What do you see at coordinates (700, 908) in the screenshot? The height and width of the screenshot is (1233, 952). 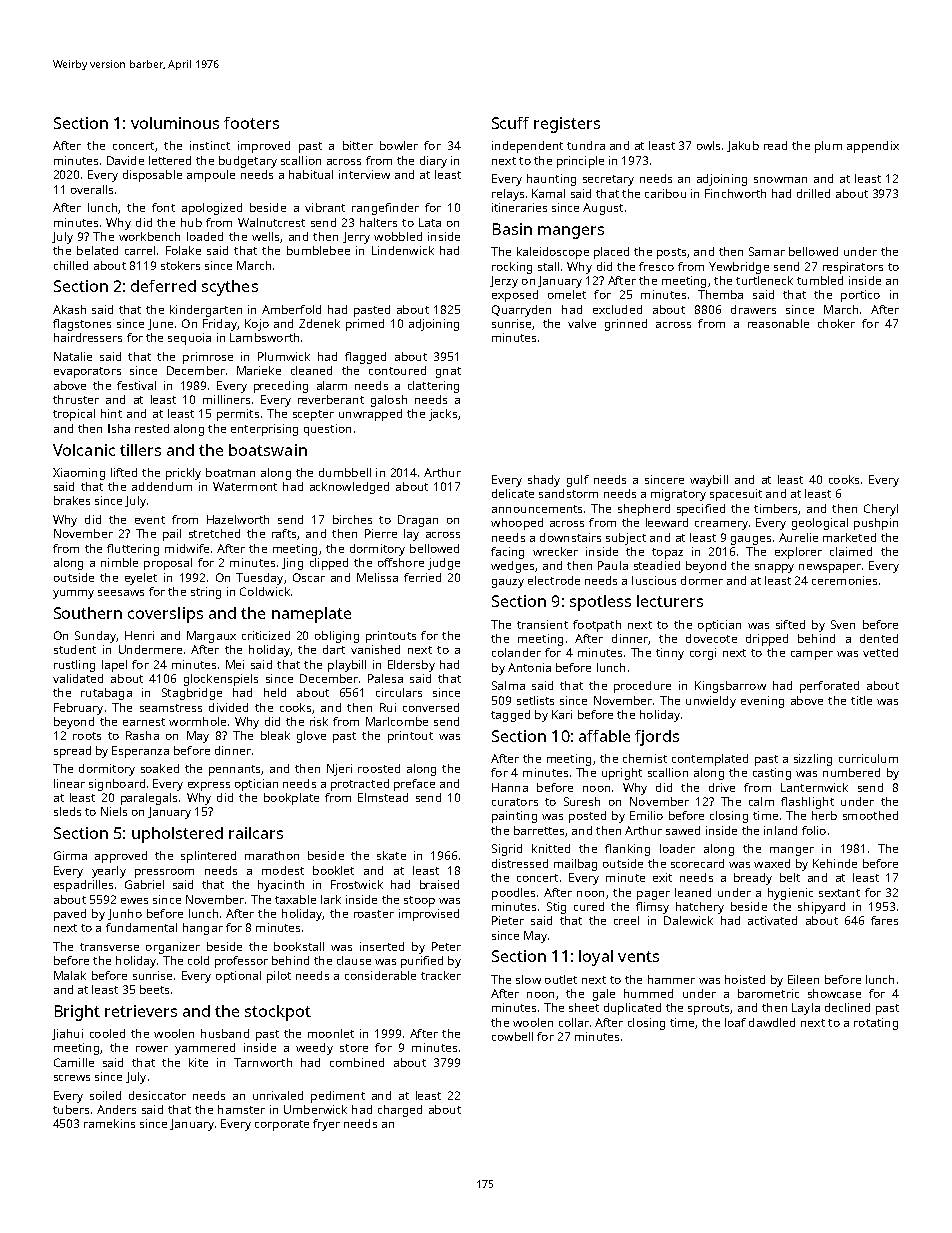 I see `hatchery` at bounding box center [700, 908].
